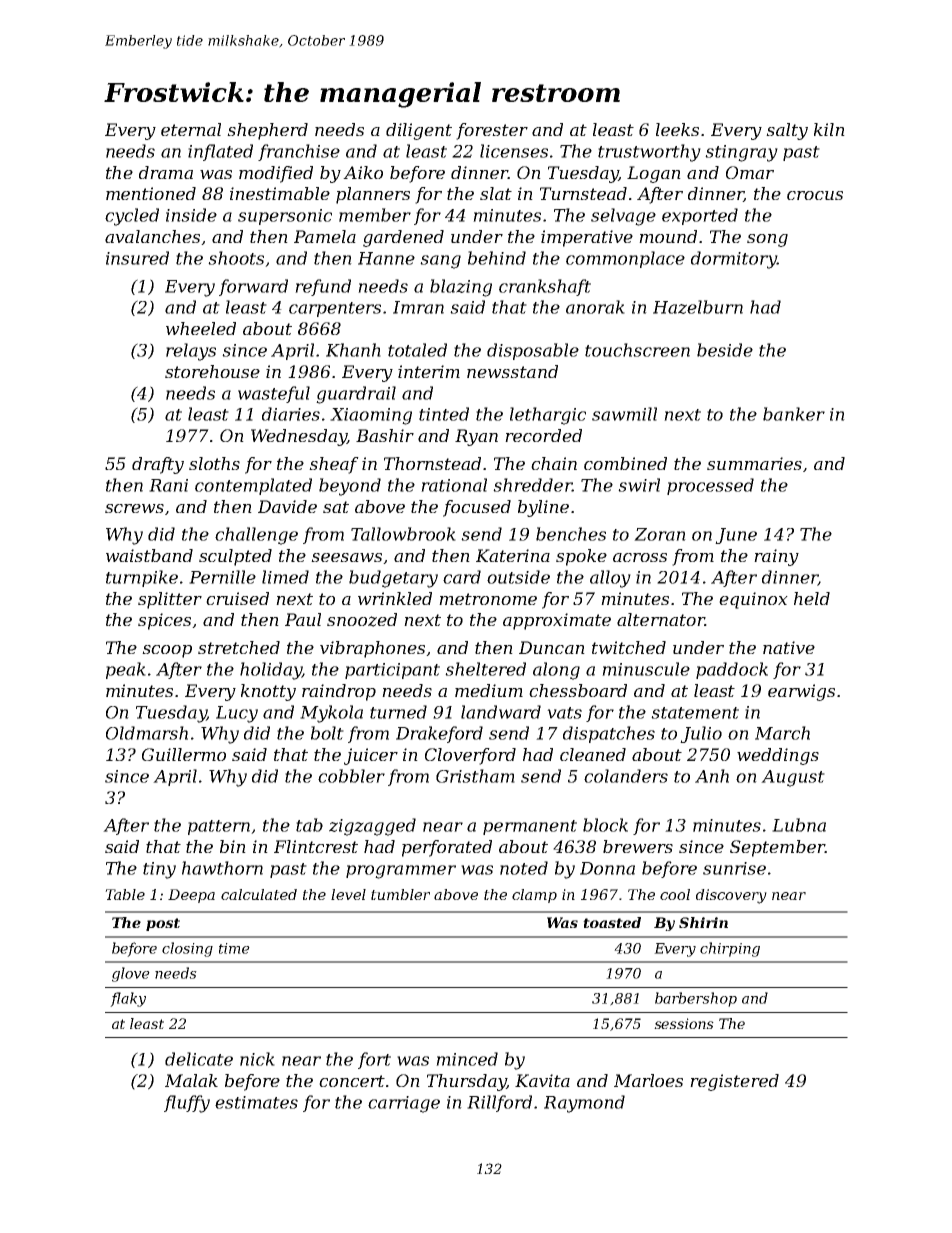 This document has height=1233, width=952. Describe the element at coordinates (524, 868) in the document. I see `noted` at that location.
